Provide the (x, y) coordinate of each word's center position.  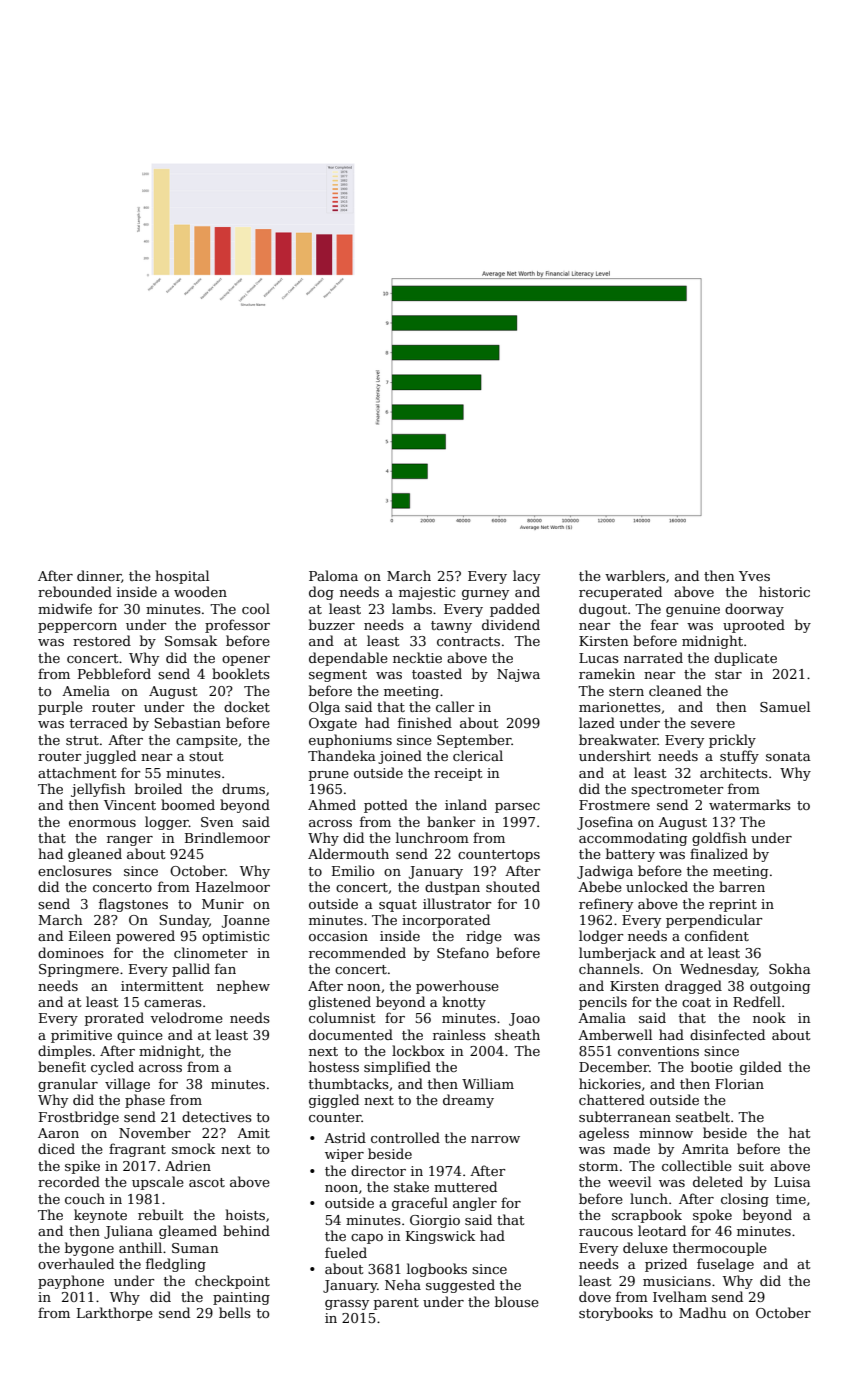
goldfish (719, 839)
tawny (451, 627)
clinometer (211, 952)
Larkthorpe (115, 1314)
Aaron (58, 1133)
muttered (465, 1186)
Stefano (463, 952)
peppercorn (77, 628)
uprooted (754, 626)
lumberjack (617, 954)
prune (329, 776)
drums (243, 788)
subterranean (625, 1116)
